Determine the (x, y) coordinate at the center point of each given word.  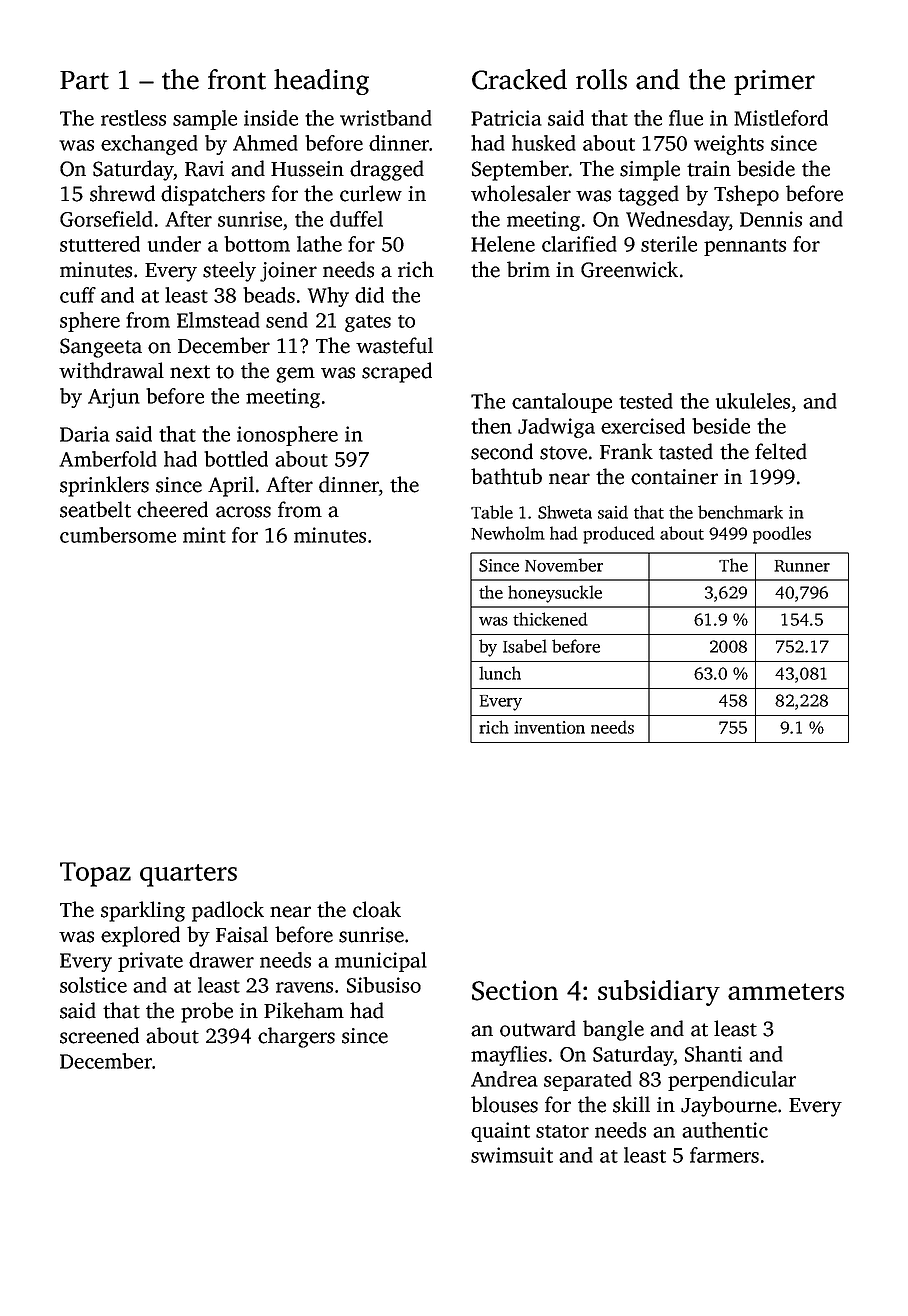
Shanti (713, 1054)
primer (774, 82)
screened (99, 1035)
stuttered (100, 244)
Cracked (519, 79)
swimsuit (512, 1155)
